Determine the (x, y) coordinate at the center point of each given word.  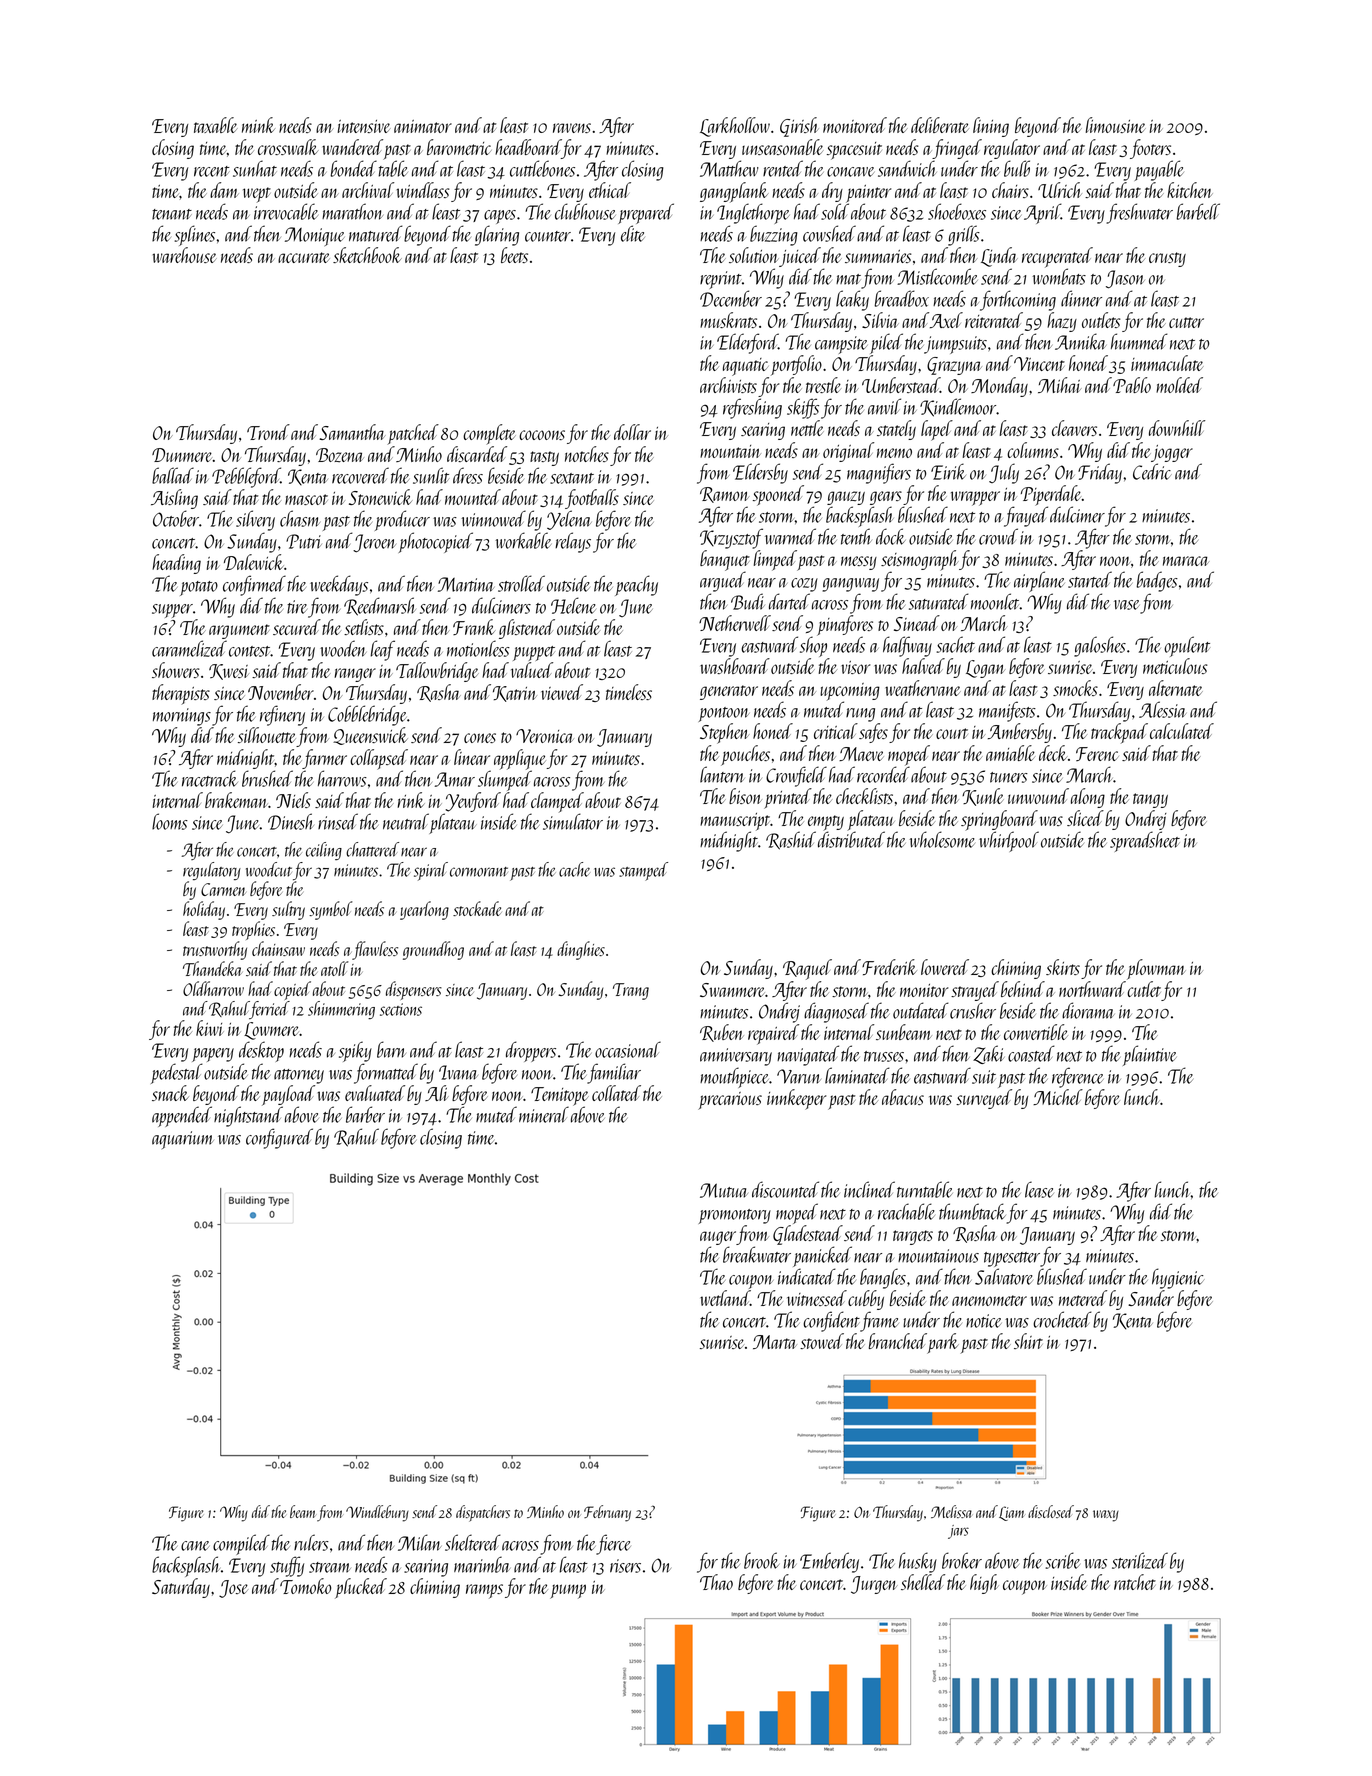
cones (480, 738)
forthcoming (1018, 300)
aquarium (183, 1140)
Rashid (791, 840)
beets (514, 255)
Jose (233, 1589)
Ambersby (1020, 733)
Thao (716, 1582)
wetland (725, 1298)
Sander (1151, 1298)
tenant (172, 214)
